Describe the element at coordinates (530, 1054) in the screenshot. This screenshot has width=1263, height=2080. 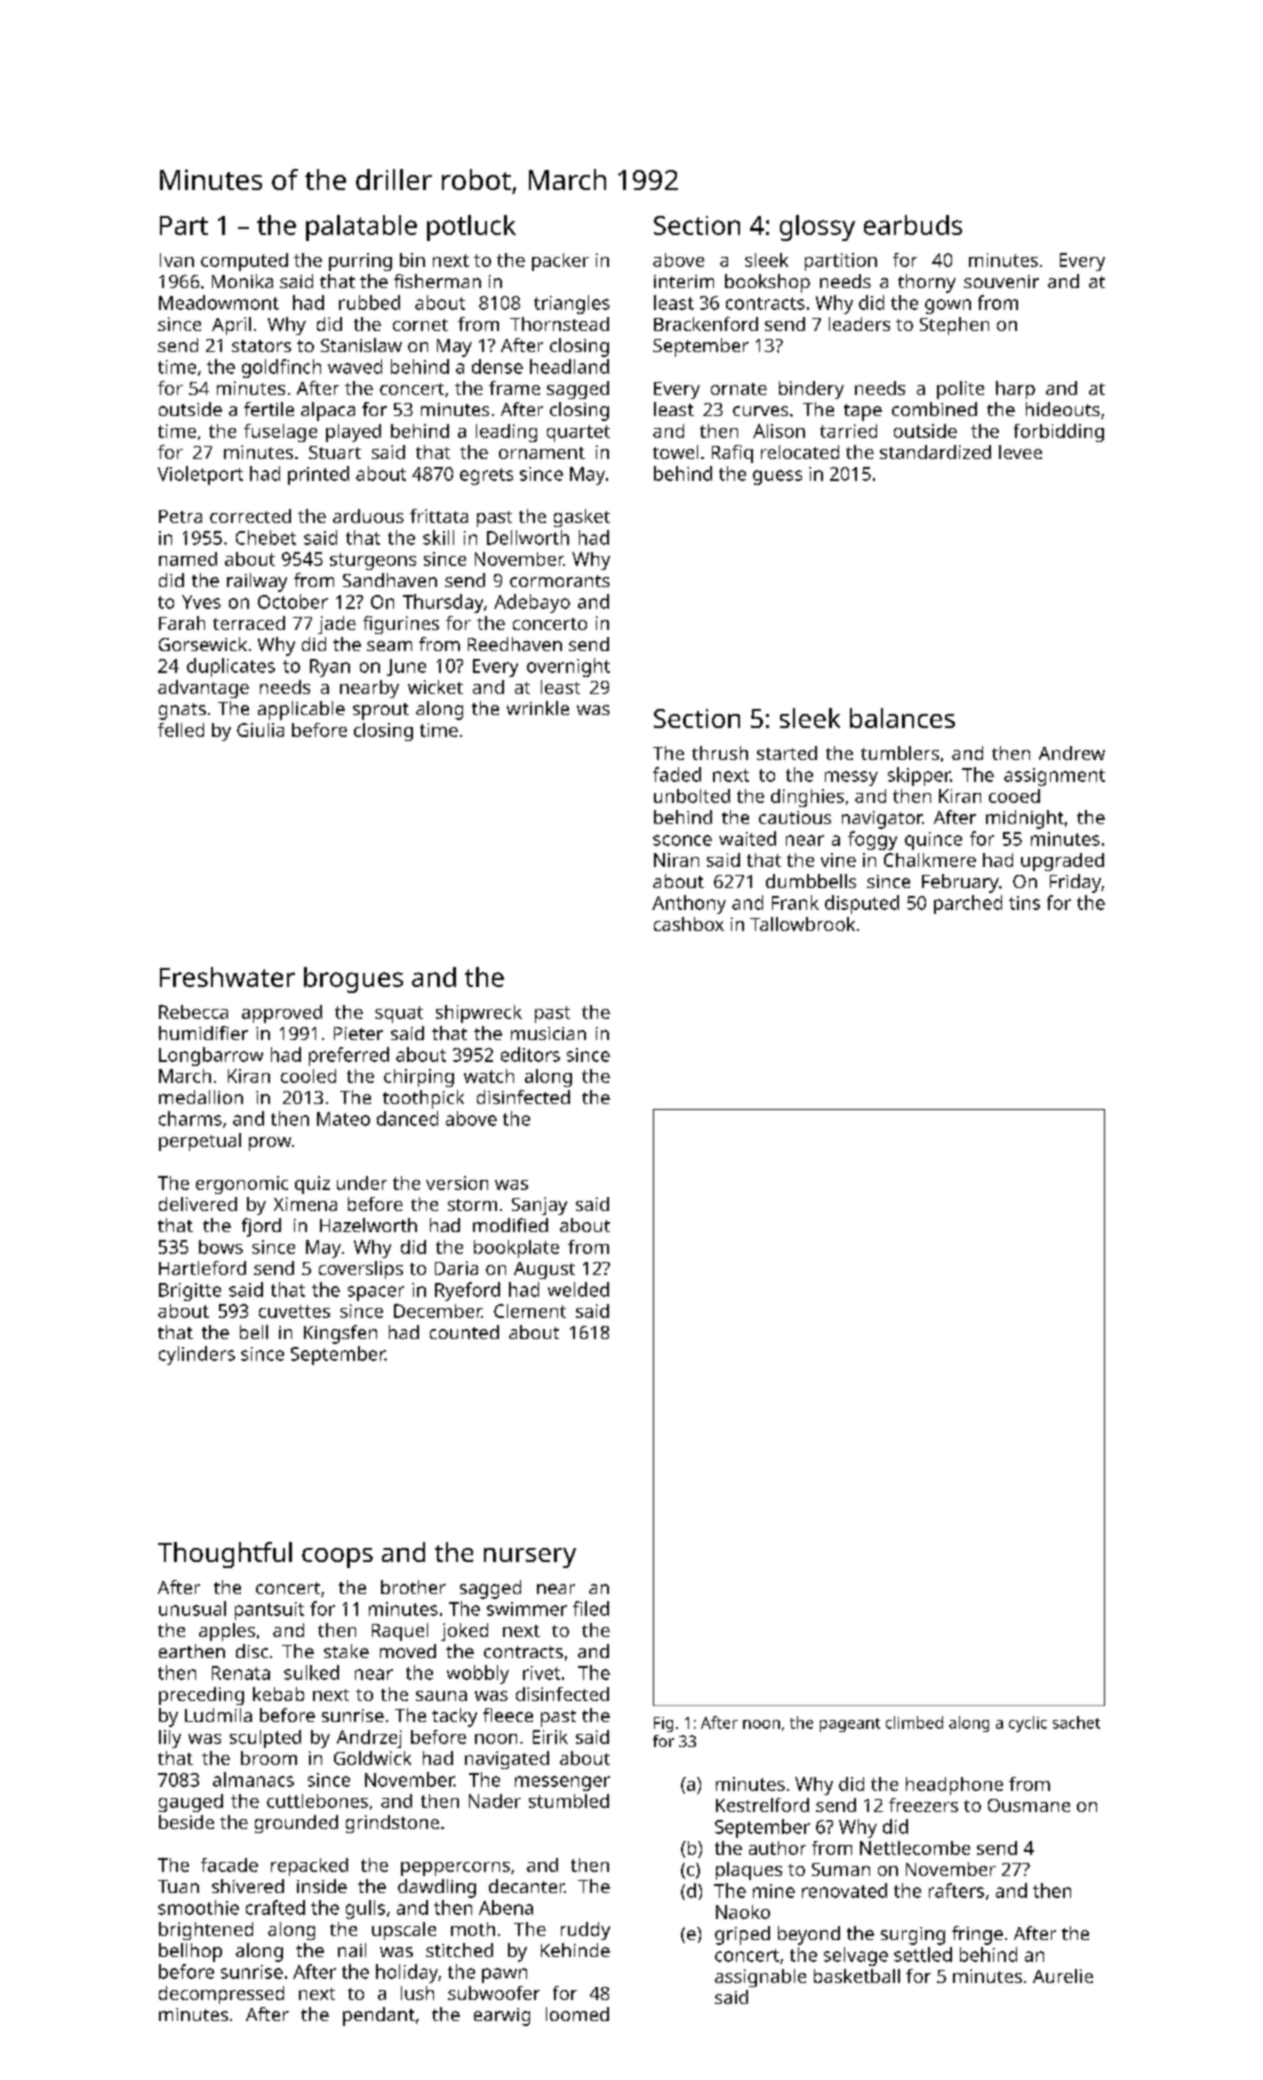
I see `editors` at that location.
